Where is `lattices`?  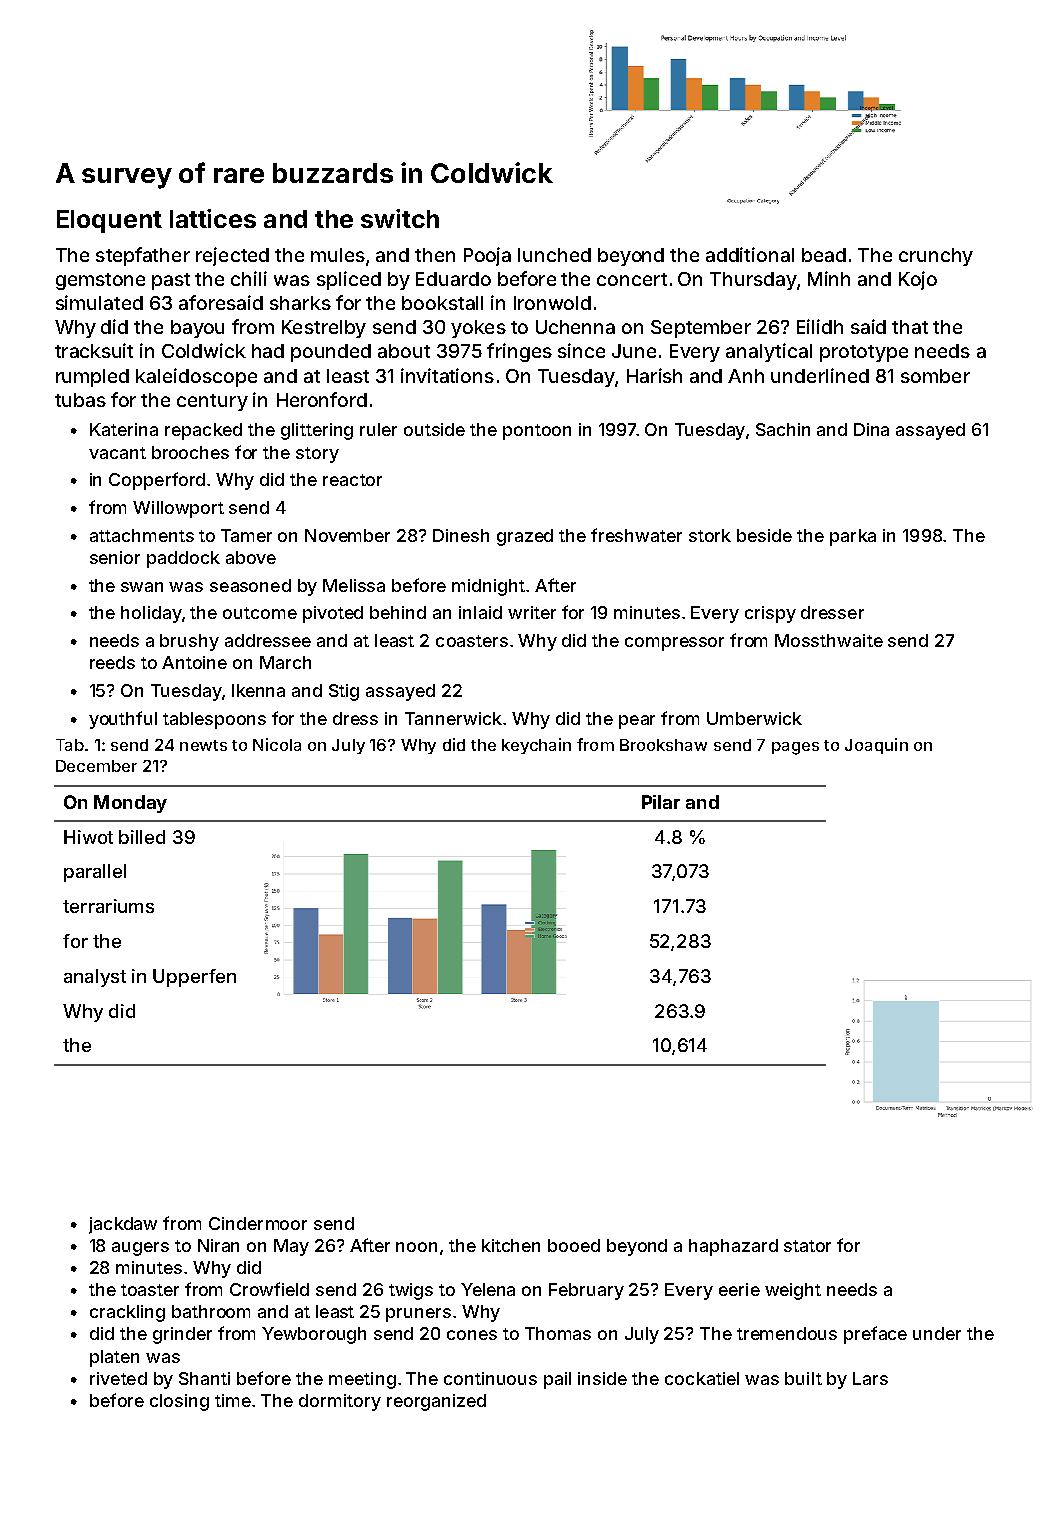 lattices is located at coordinates (213, 218).
